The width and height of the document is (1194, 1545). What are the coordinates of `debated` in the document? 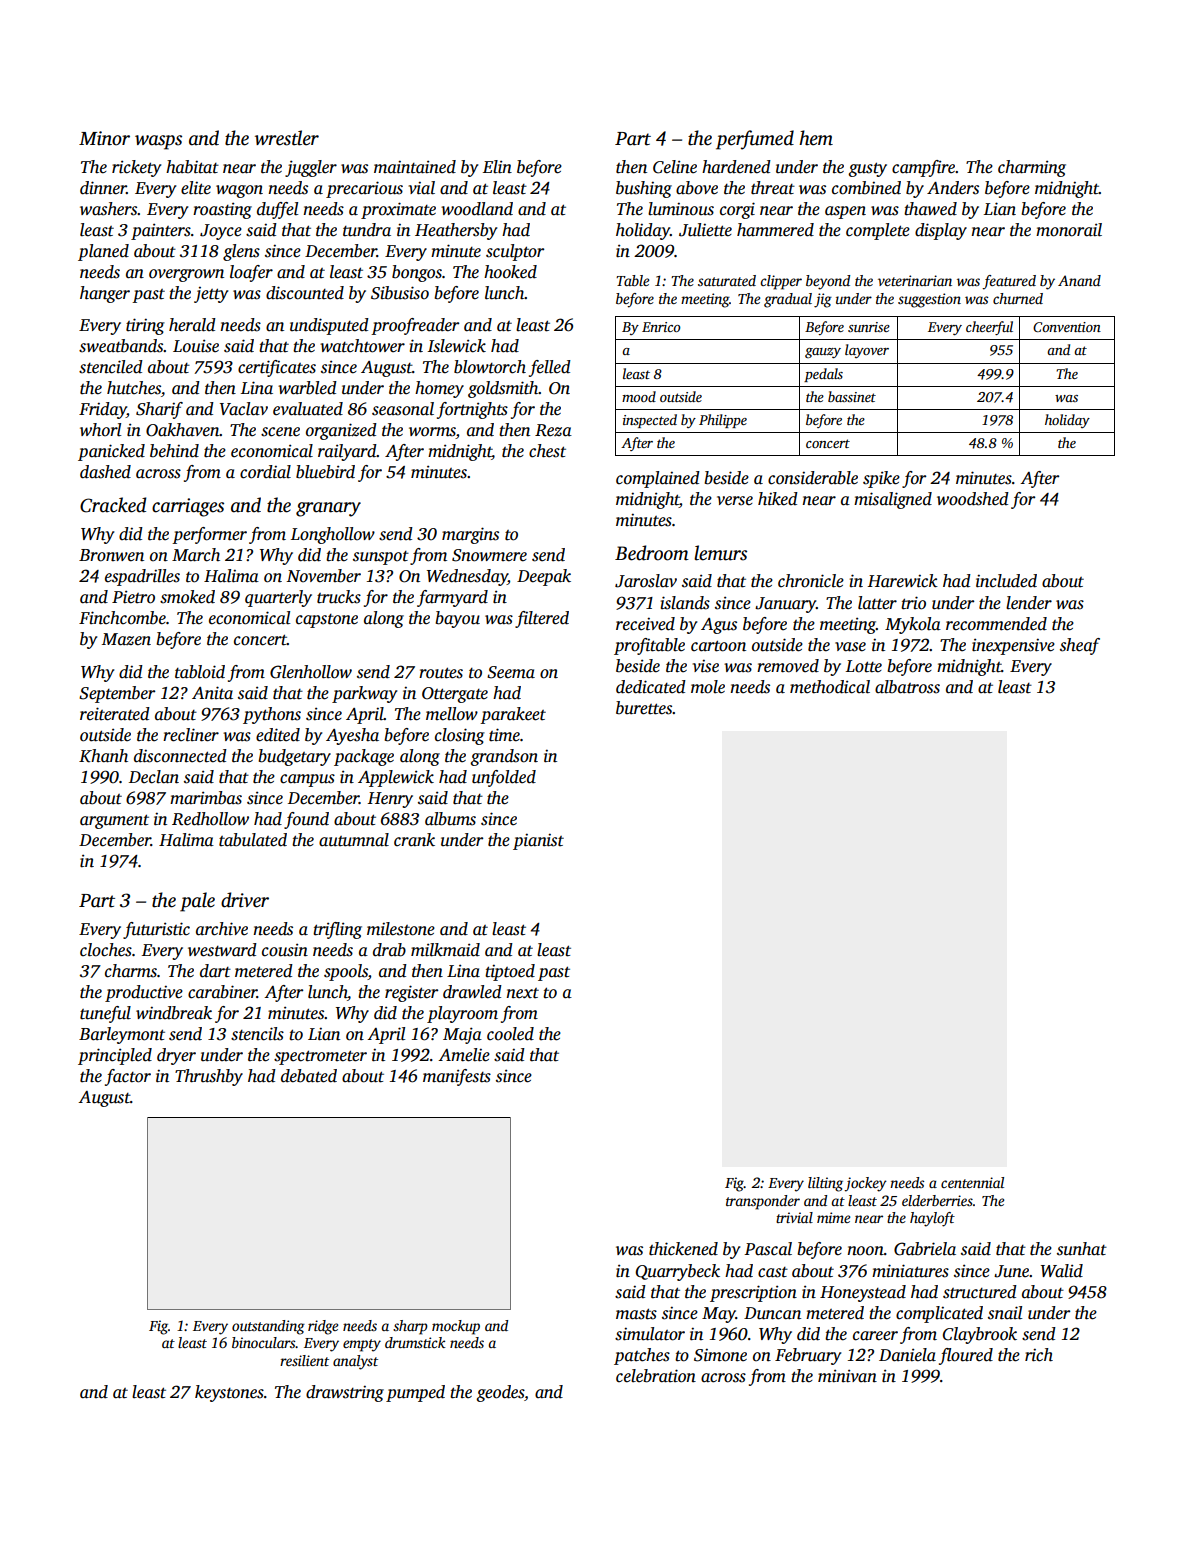 It's located at (309, 1076).
